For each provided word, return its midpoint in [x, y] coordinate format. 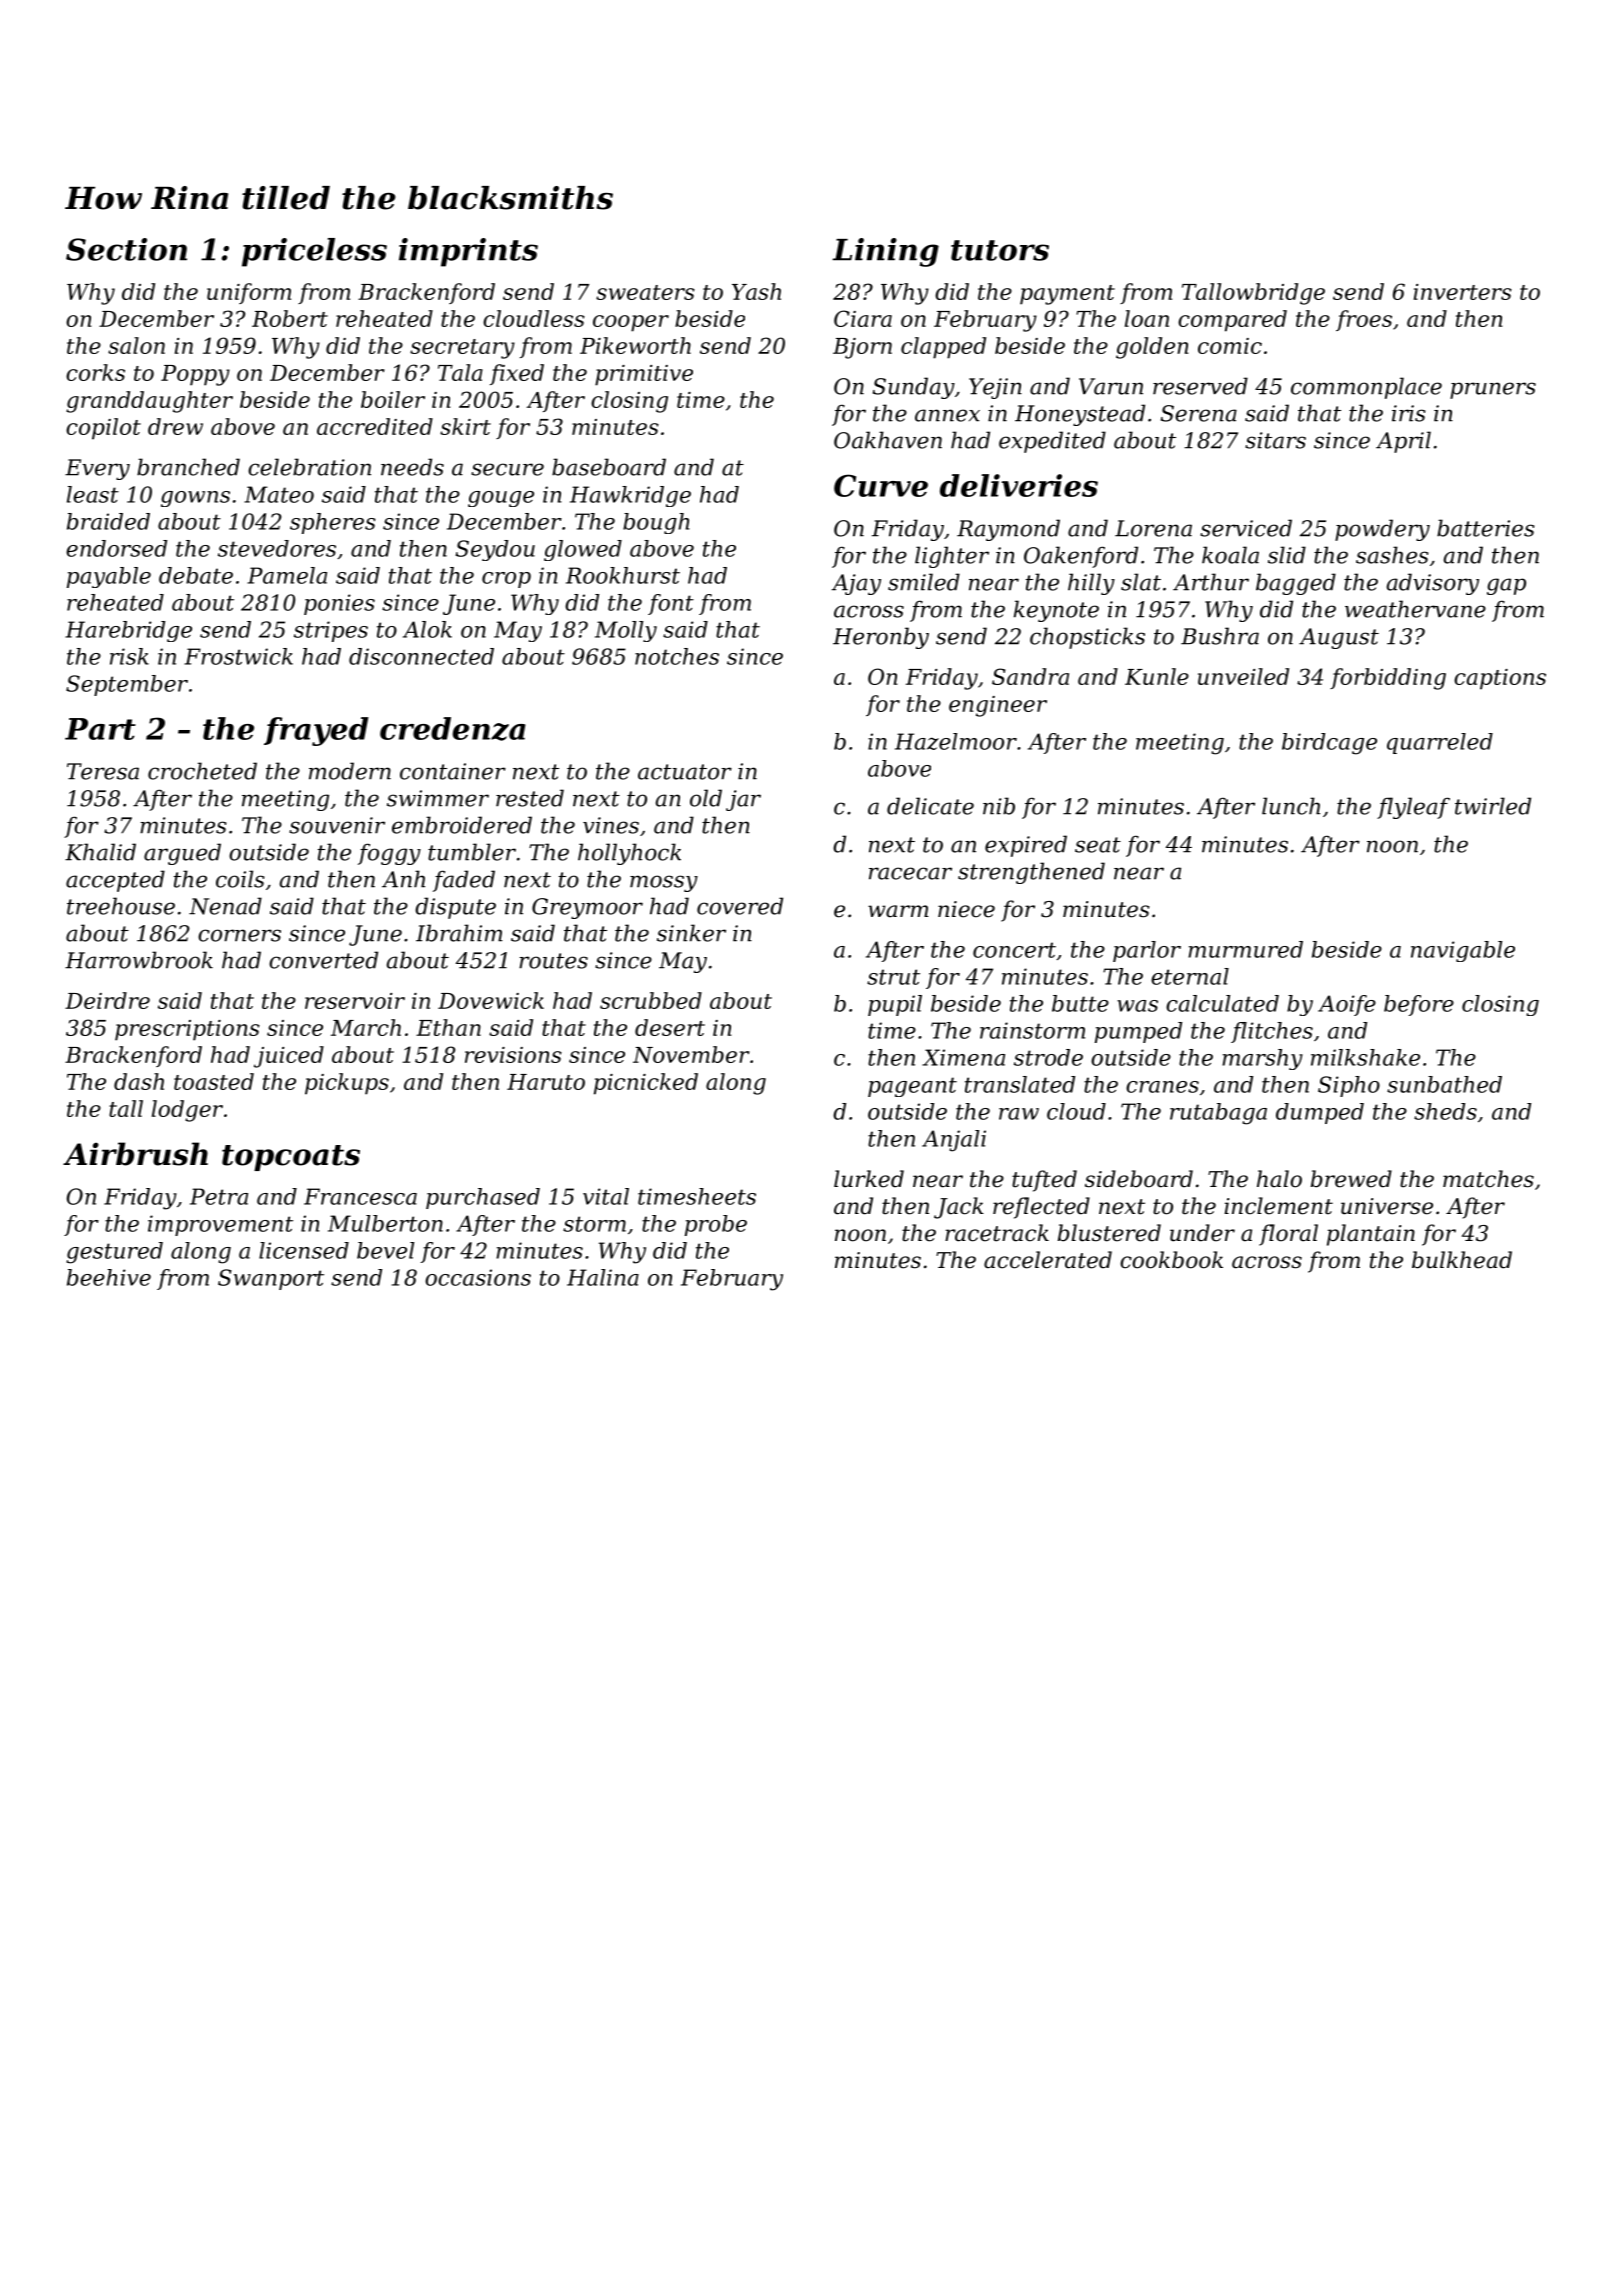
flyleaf [1413, 808]
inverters [1463, 292]
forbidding [1388, 679]
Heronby [881, 638]
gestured [114, 1253]
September [127, 685]
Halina [603, 1277]
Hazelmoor [956, 741]
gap [1506, 586]
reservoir [355, 1001]
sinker [691, 933]
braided [108, 521]
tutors [1000, 250]
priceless [314, 252]
